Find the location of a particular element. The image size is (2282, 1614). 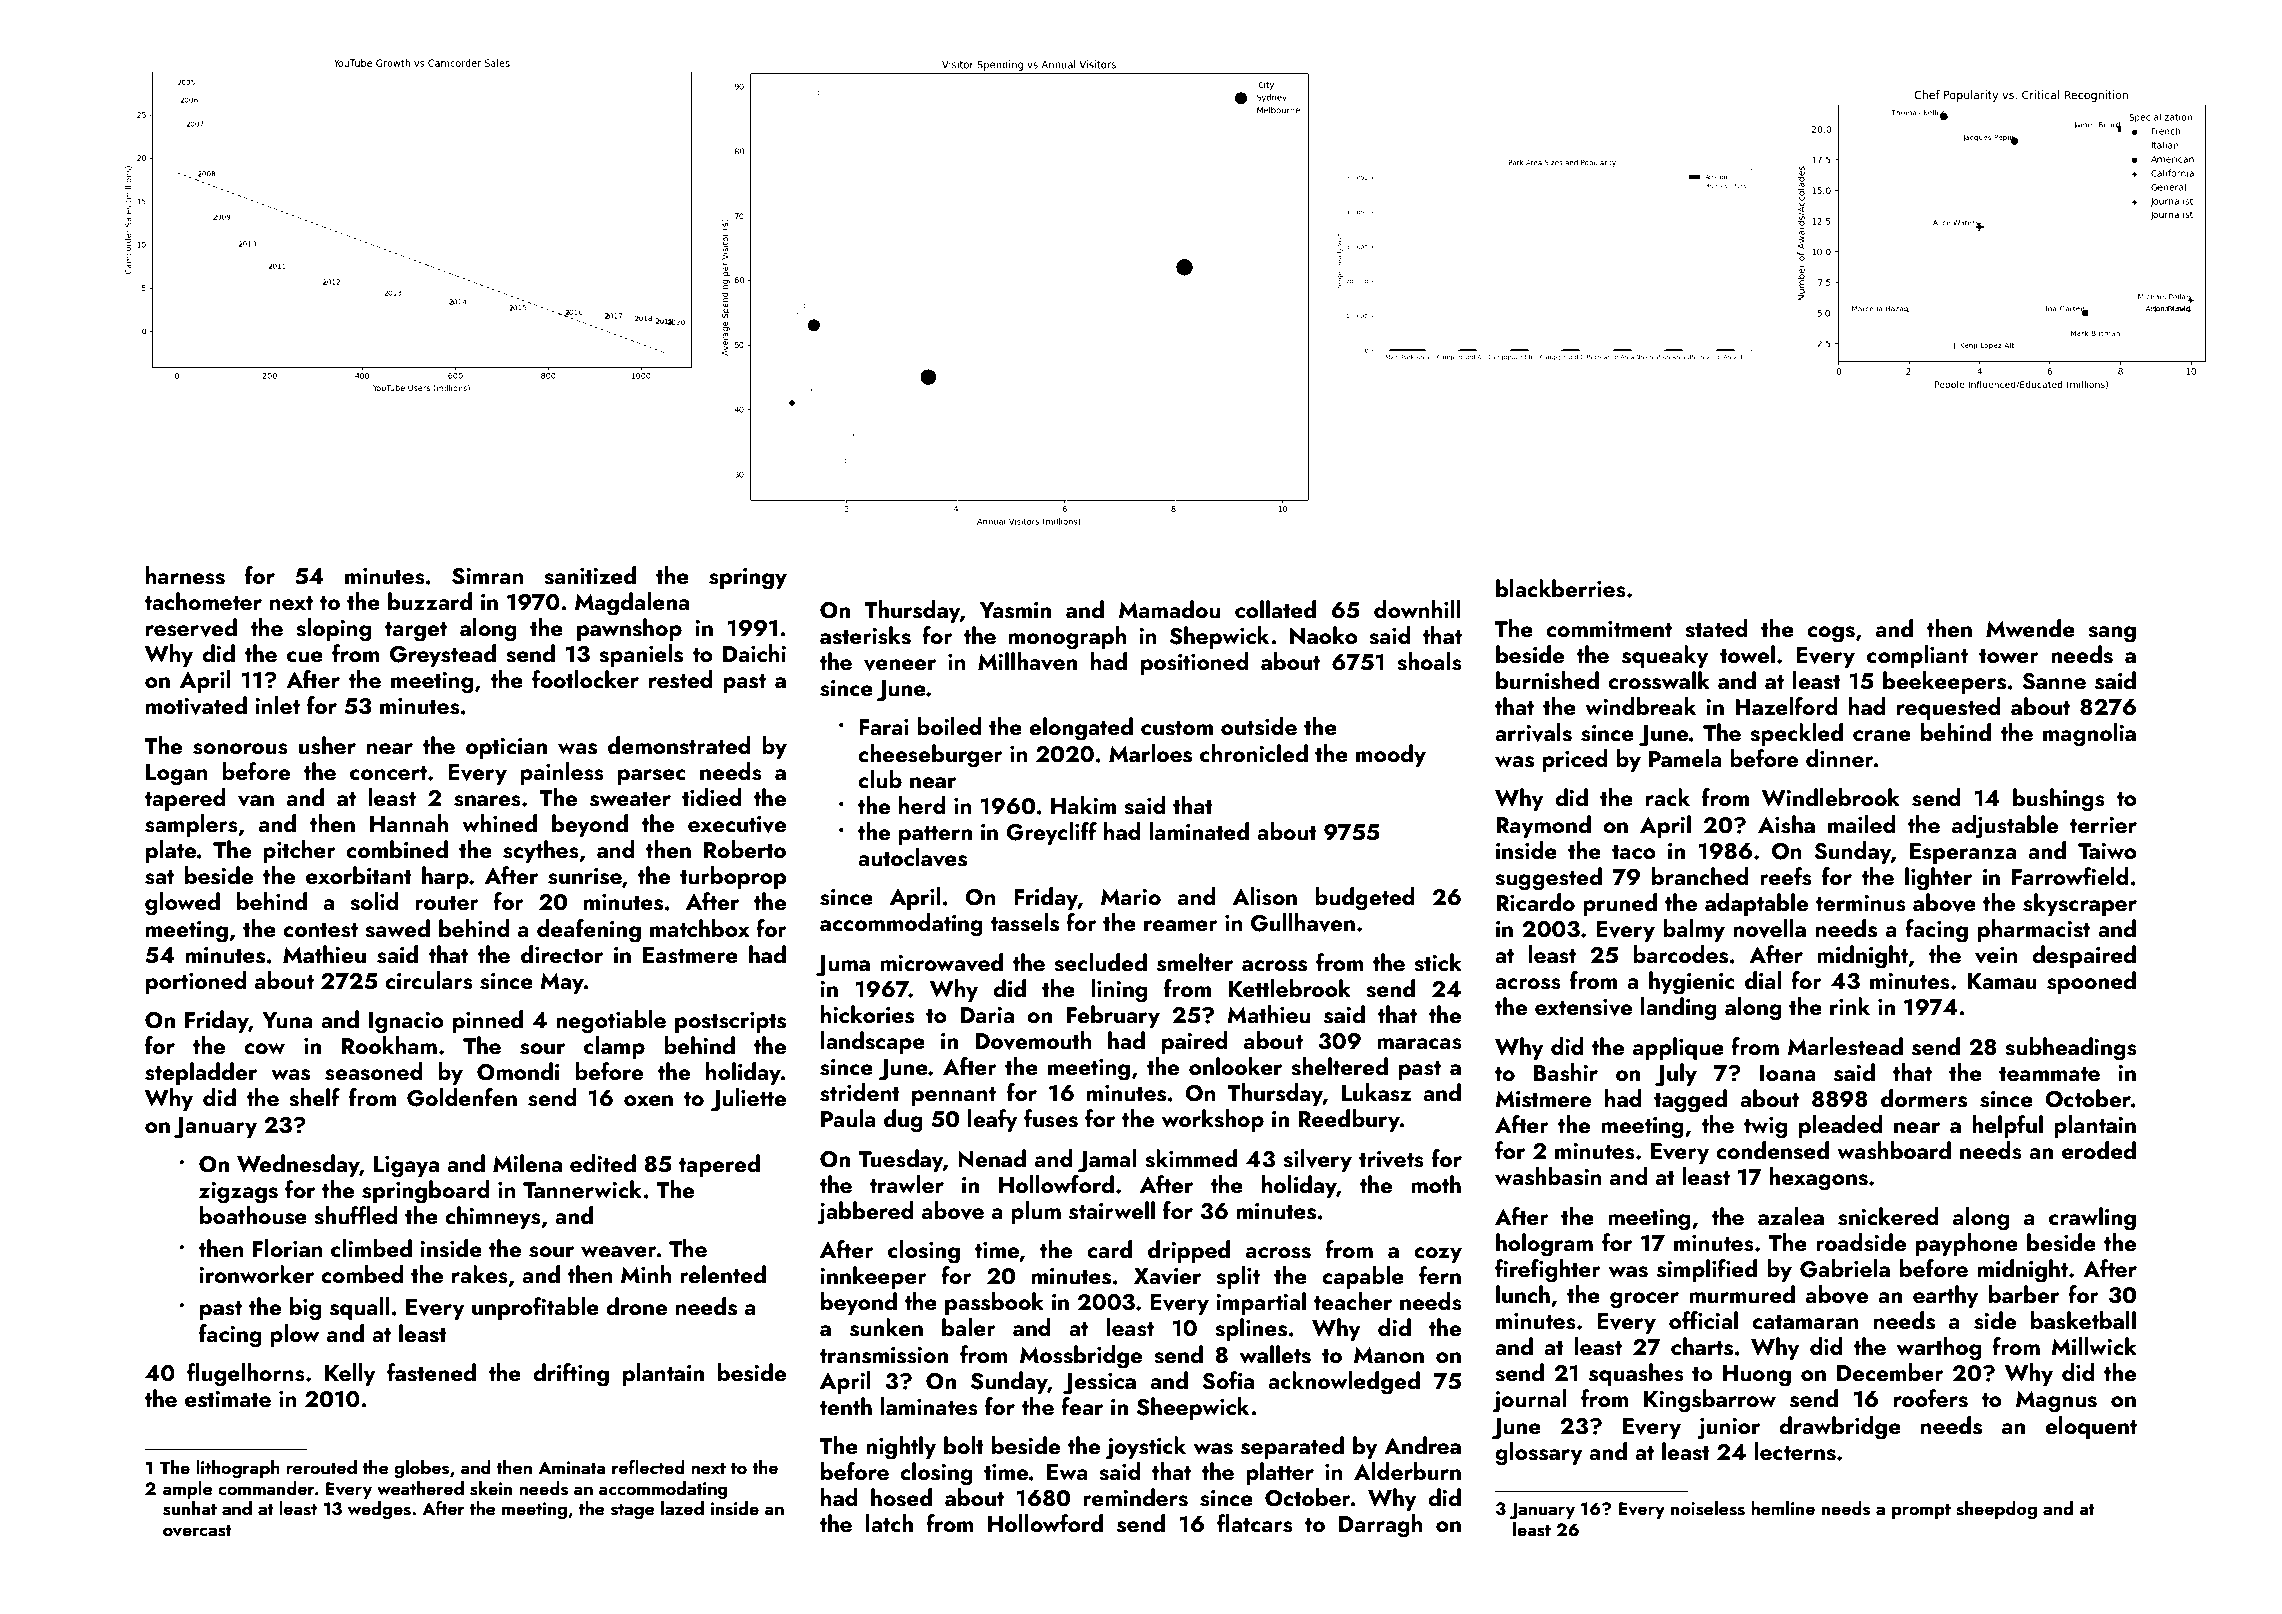

squashes is located at coordinates (1636, 1374).
